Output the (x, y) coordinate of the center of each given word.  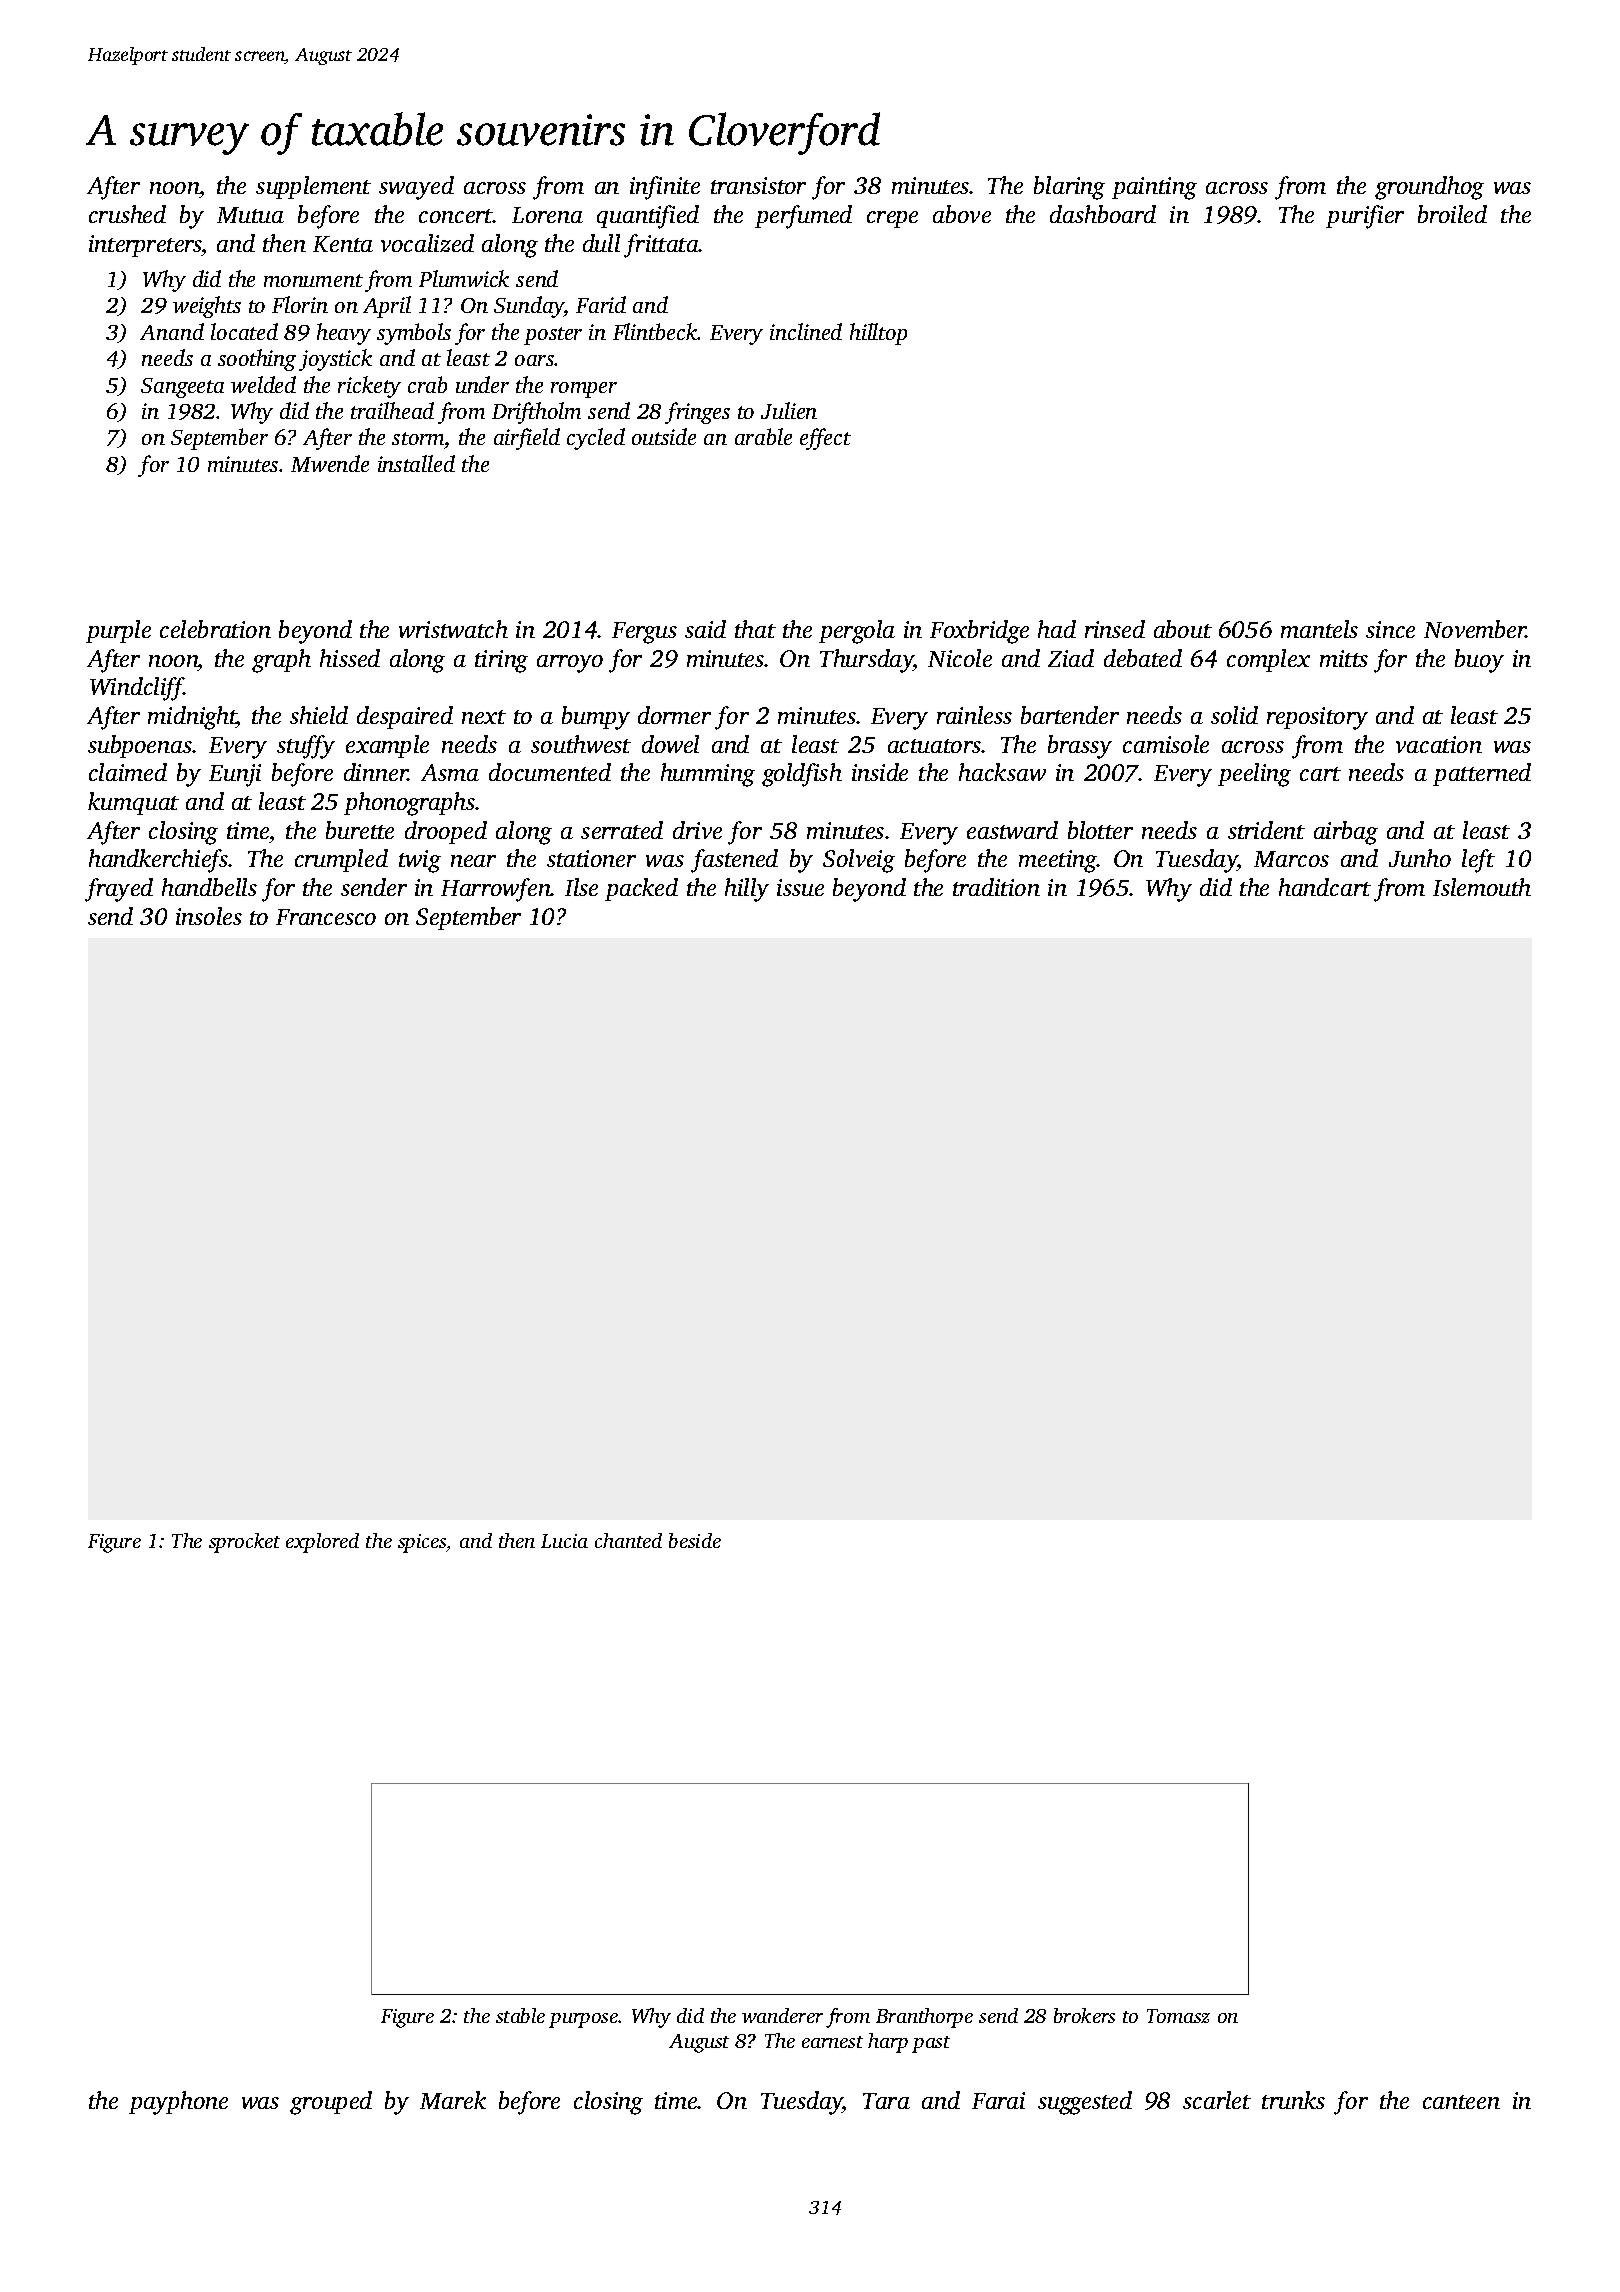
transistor (758, 185)
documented (550, 772)
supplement (313, 187)
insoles (209, 916)
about (1183, 629)
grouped (331, 2103)
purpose (583, 2020)
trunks (1293, 2100)
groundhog (1429, 188)
